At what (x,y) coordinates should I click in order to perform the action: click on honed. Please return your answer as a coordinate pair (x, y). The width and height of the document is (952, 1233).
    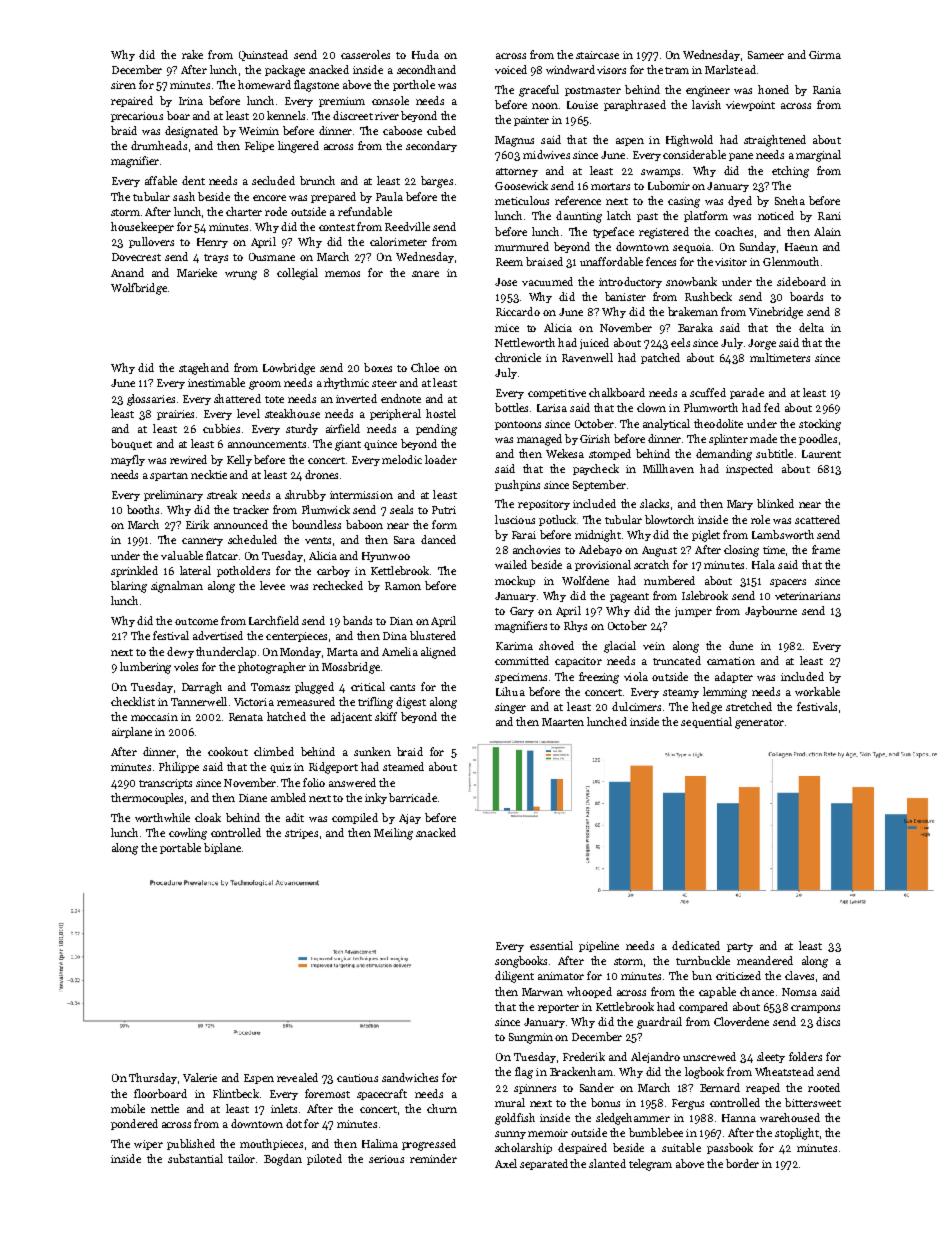
    Looking at the image, I should click on (773, 89).
